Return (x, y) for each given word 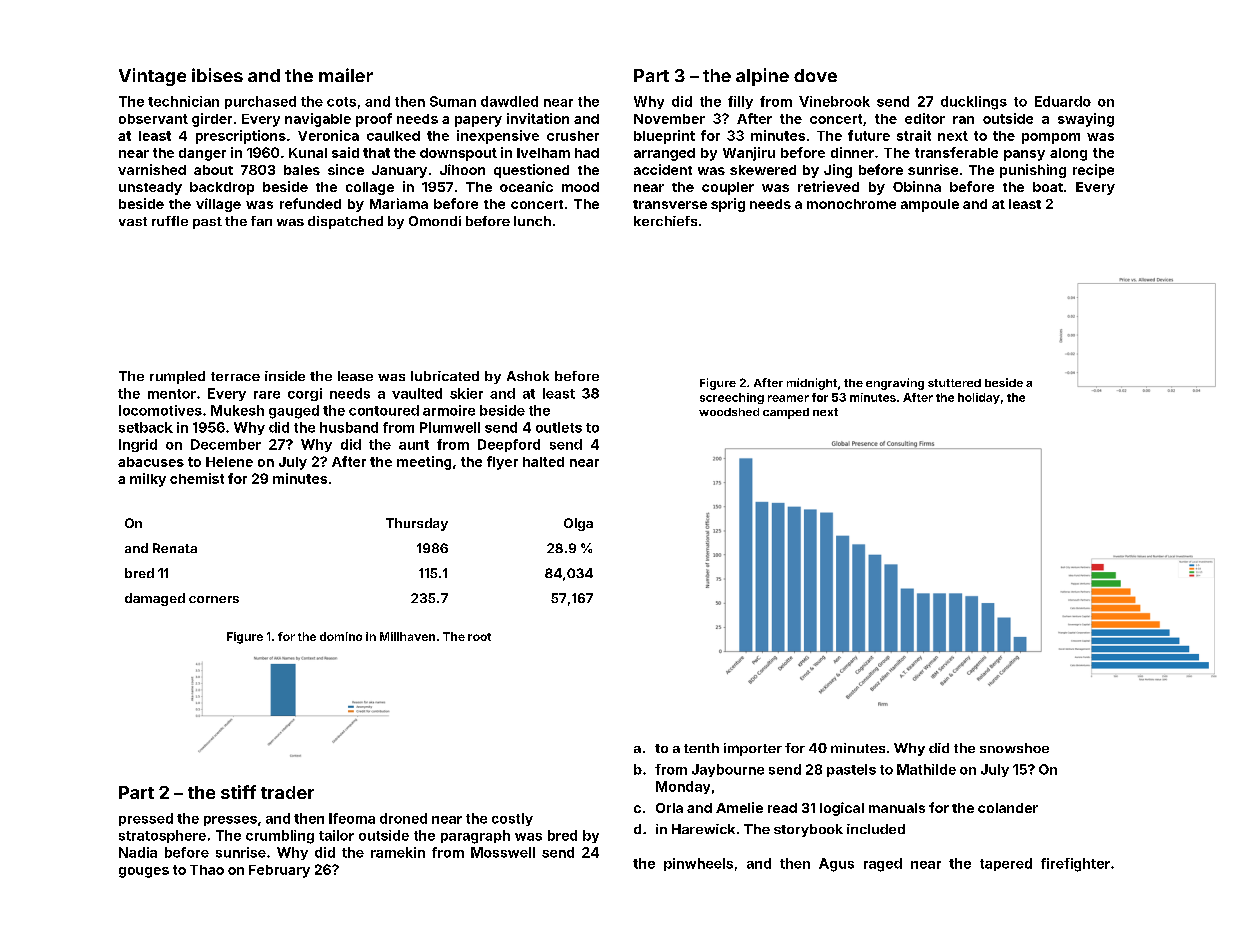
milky (148, 480)
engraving (895, 384)
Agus (836, 865)
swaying (1086, 120)
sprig (728, 205)
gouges (144, 872)
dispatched (345, 222)
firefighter (1075, 865)
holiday (979, 398)
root (479, 637)
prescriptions (241, 137)
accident (663, 169)
